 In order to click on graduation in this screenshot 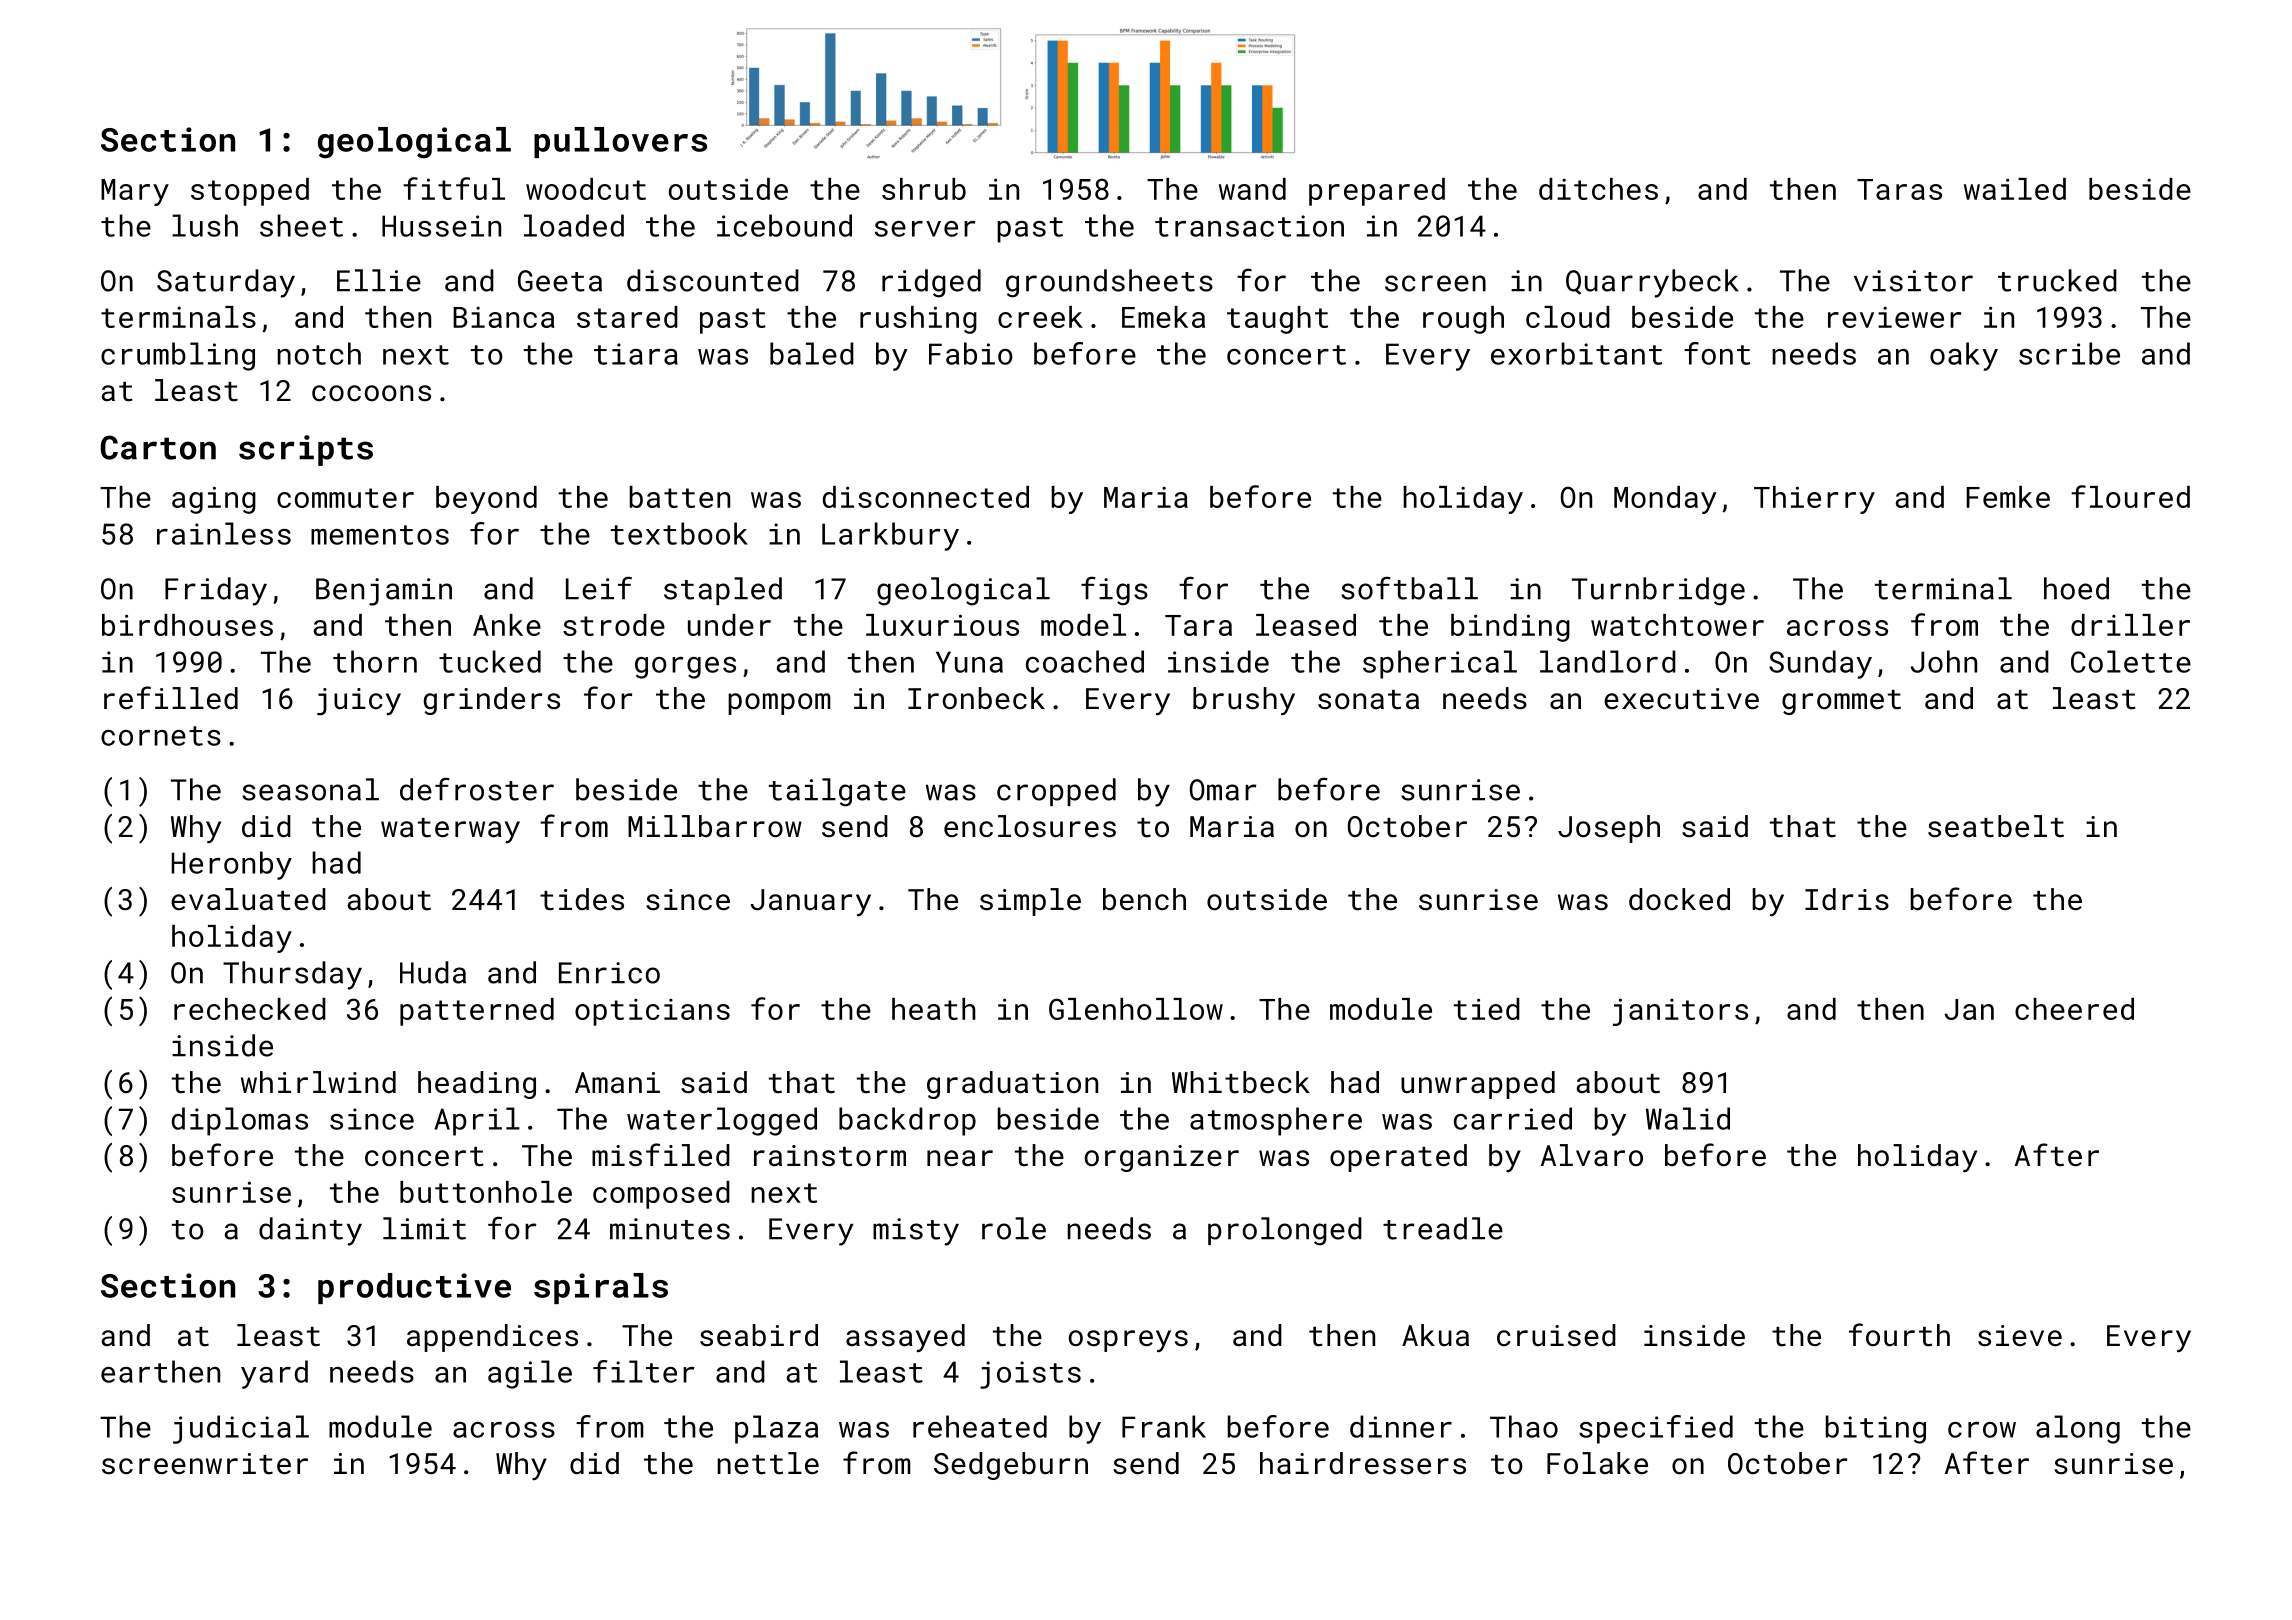, I will do `click(1012, 1085)`.
